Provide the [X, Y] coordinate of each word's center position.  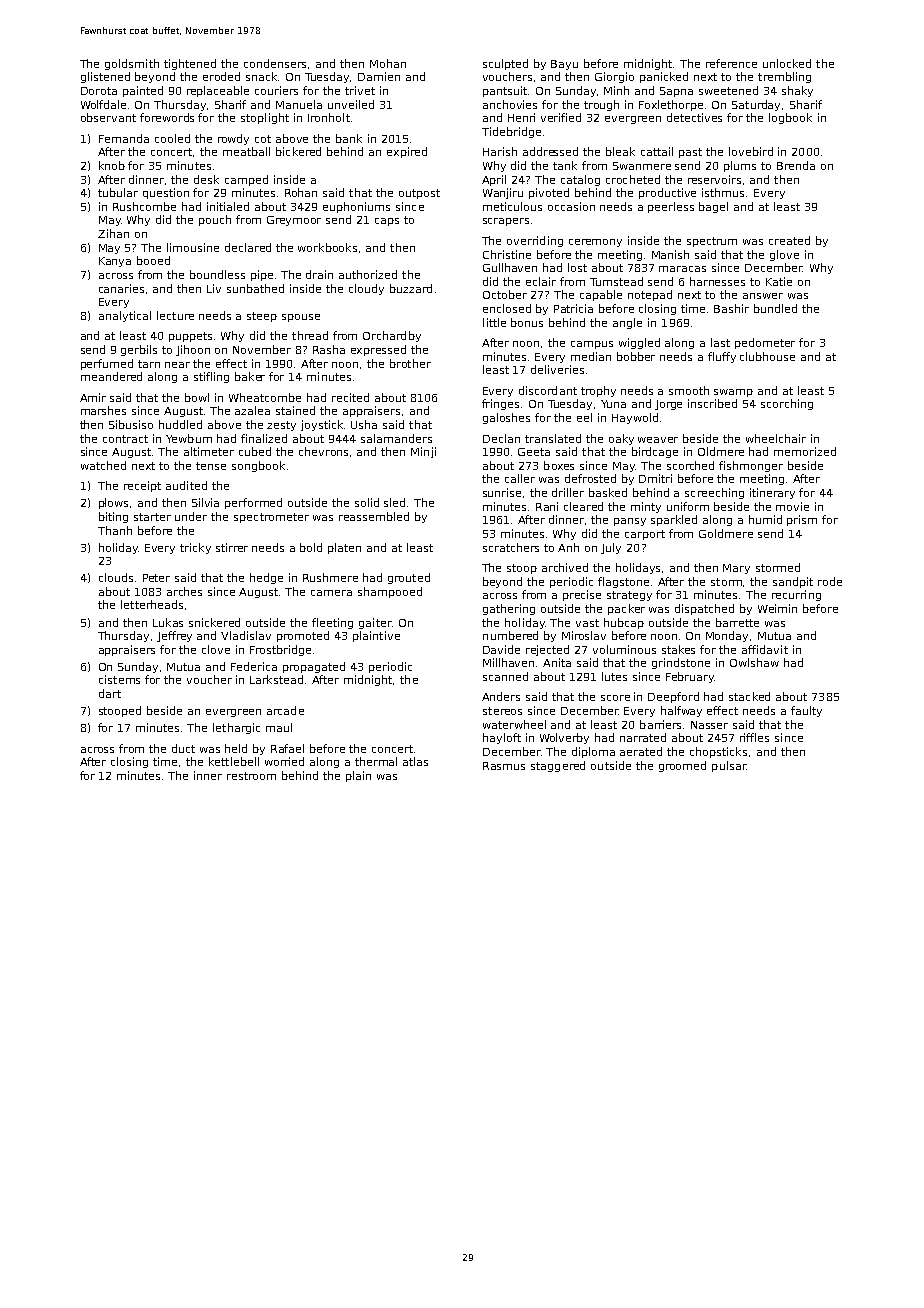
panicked [664, 77]
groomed [682, 766]
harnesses [717, 281]
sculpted [505, 64]
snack [262, 76]
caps [387, 222]
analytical [125, 316]
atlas [415, 761]
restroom [251, 776]
